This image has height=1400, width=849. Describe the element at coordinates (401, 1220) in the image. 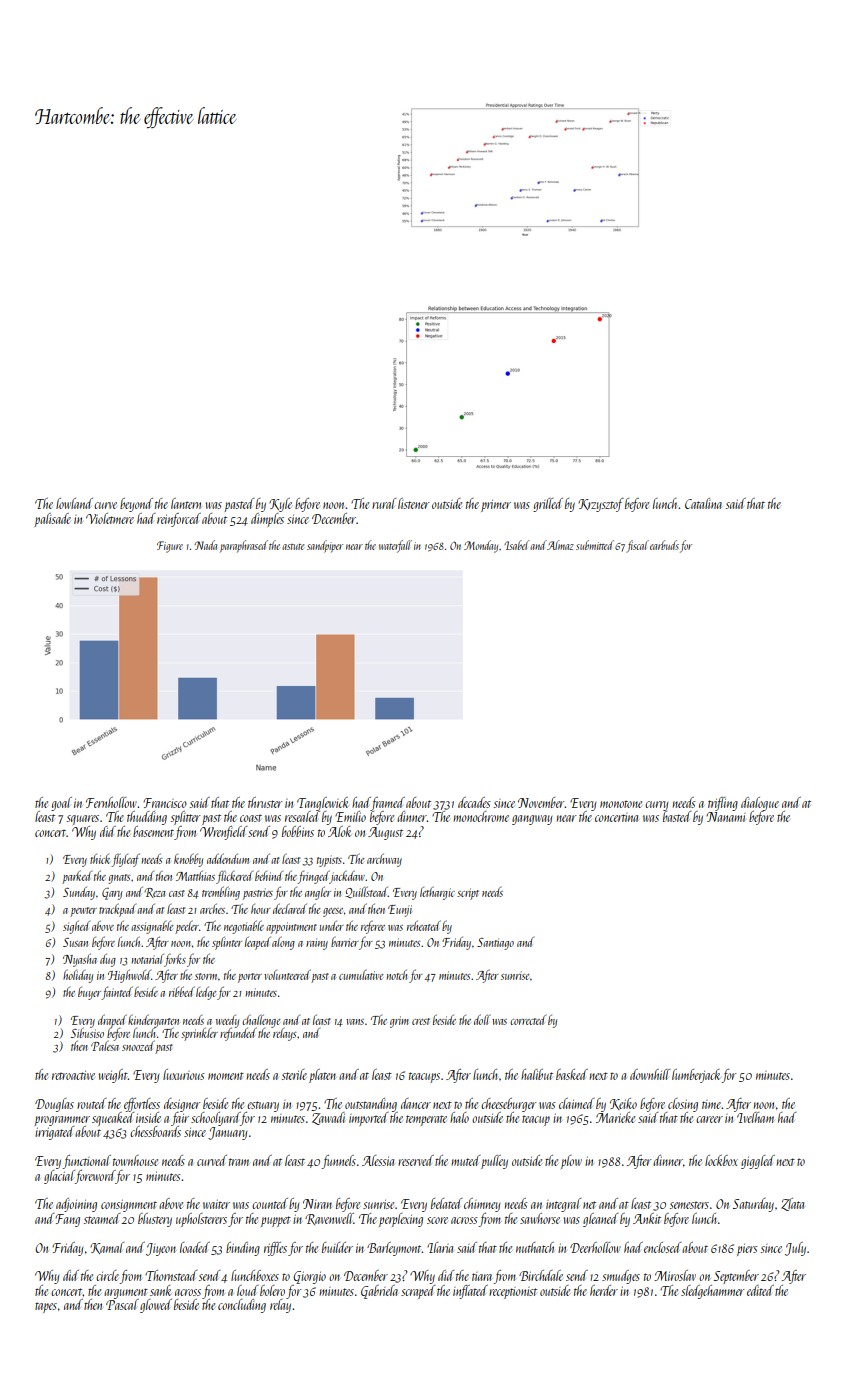

I see `perplexing` at that location.
